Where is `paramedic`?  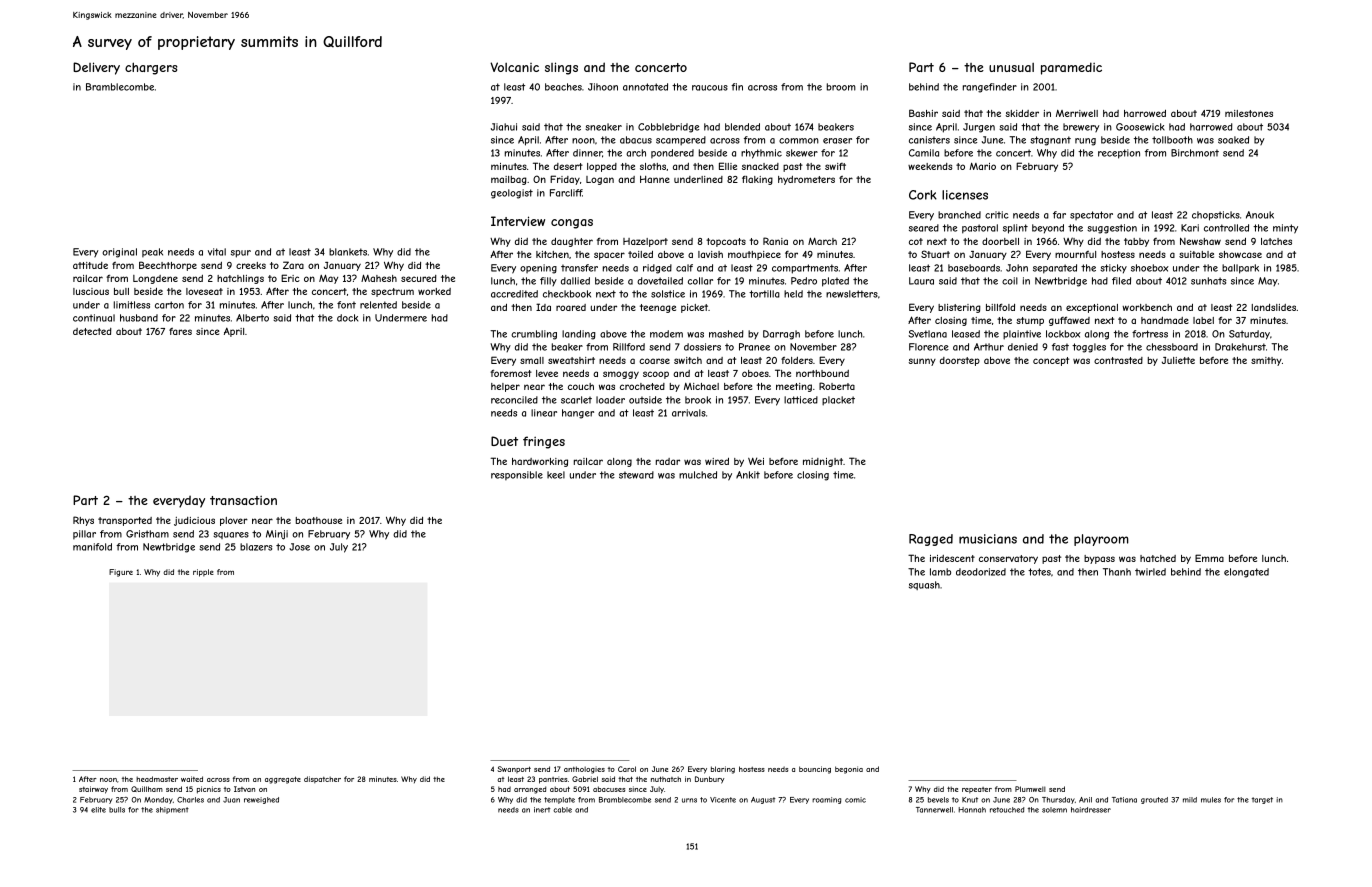 paramedic is located at coordinates (1071, 68).
